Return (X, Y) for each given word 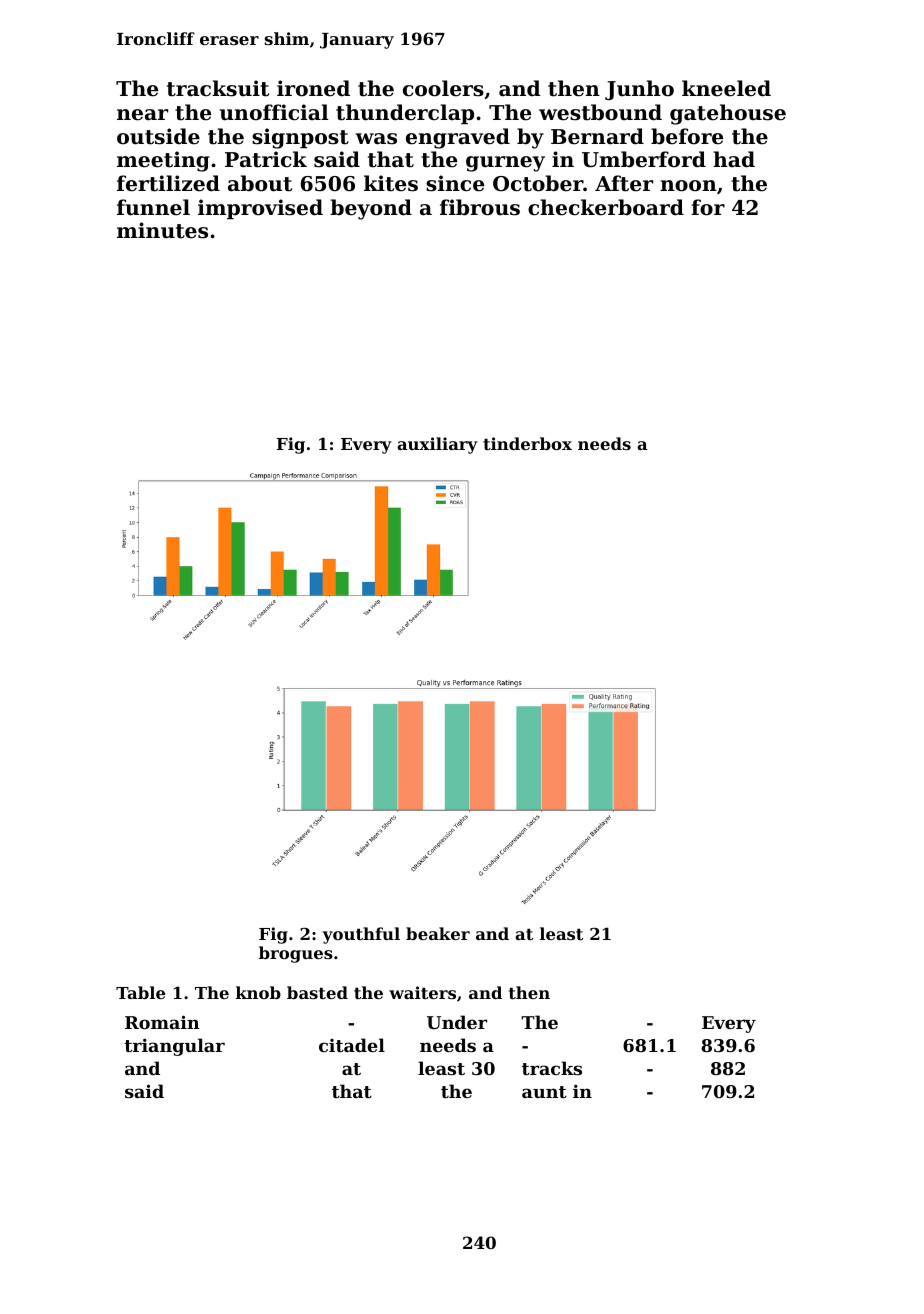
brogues (296, 954)
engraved (458, 138)
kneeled (726, 88)
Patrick (266, 159)
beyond (371, 209)
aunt (544, 1092)
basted (317, 992)
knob (258, 992)
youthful (361, 935)
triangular (174, 1047)
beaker (438, 933)
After (624, 183)
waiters (422, 992)
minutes (162, 230)
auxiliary (437, 445)
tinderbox (527, 443)
